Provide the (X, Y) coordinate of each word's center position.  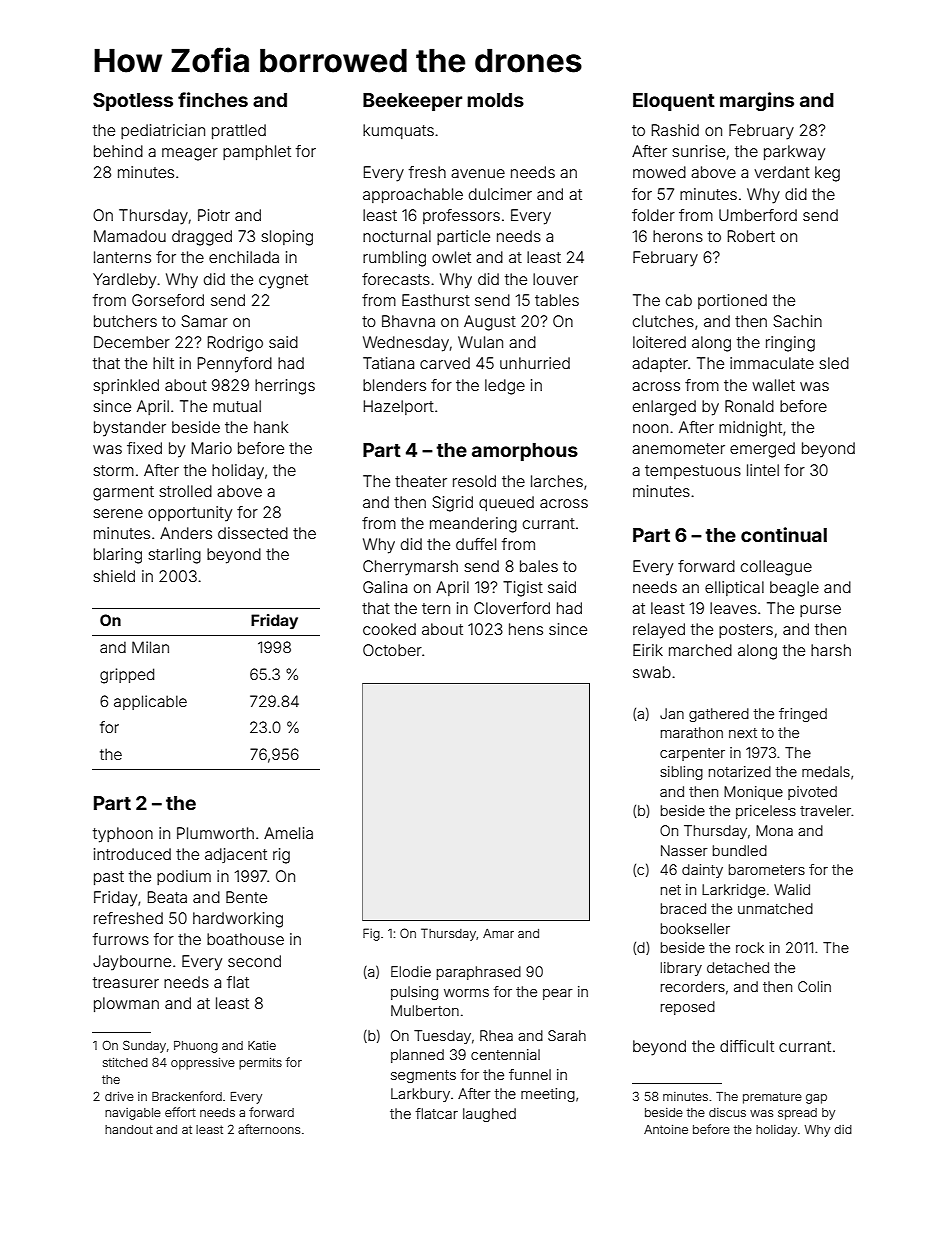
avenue (478, 173)
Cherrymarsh (410, 568)
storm (113, 470)
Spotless (133, 102)
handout (129, 1129)
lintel (763, 470)
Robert (751, 236)
